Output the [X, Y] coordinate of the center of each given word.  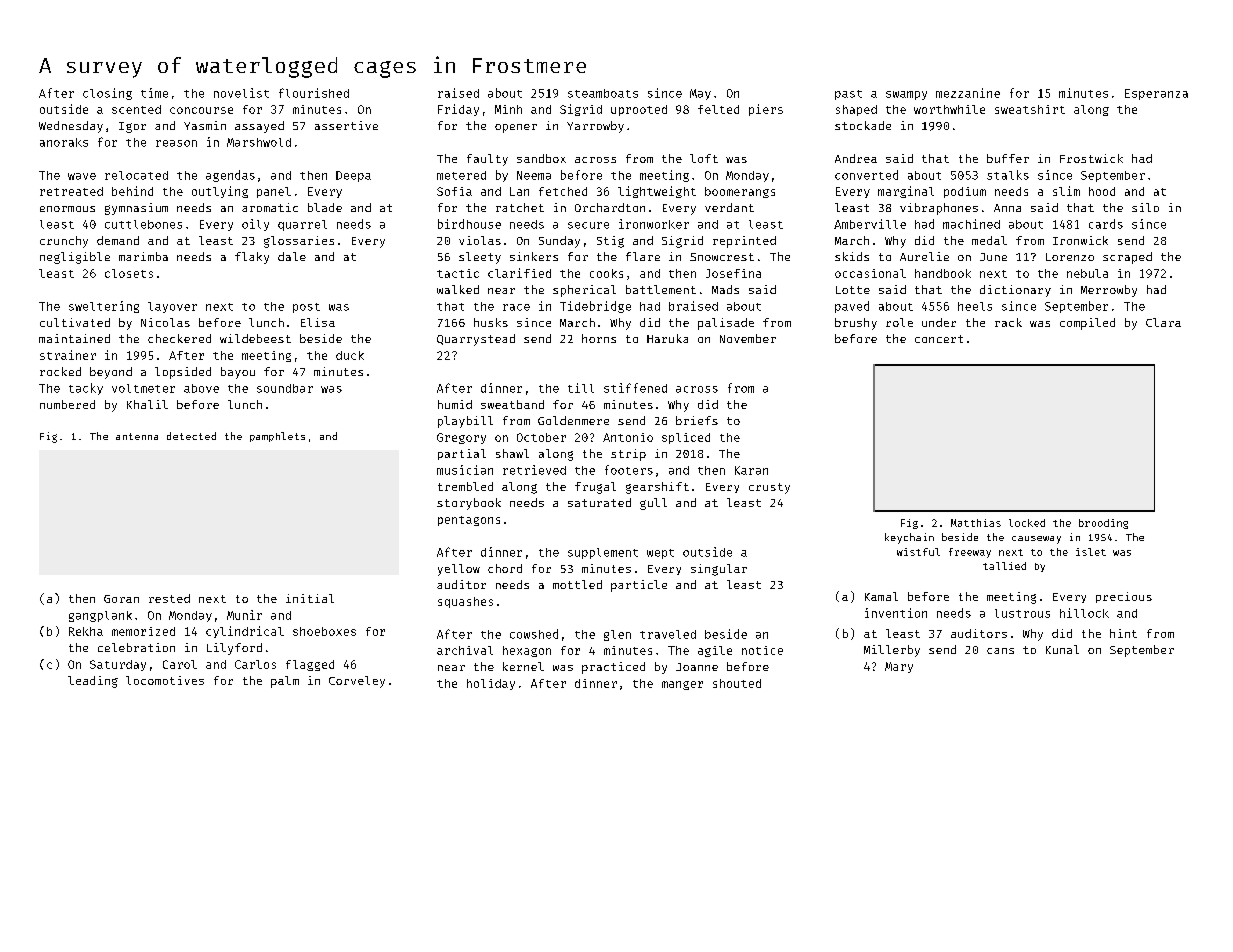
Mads [725, 289]
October [541, 437]
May [700, 94]
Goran [121, 599]
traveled [668, 634]
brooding [1103, 524]
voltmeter [143, 388]
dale [292, 256]
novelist [241, 93]
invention [896, 613]
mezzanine [968, 93]
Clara [1163, 322]
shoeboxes [324, 631]
